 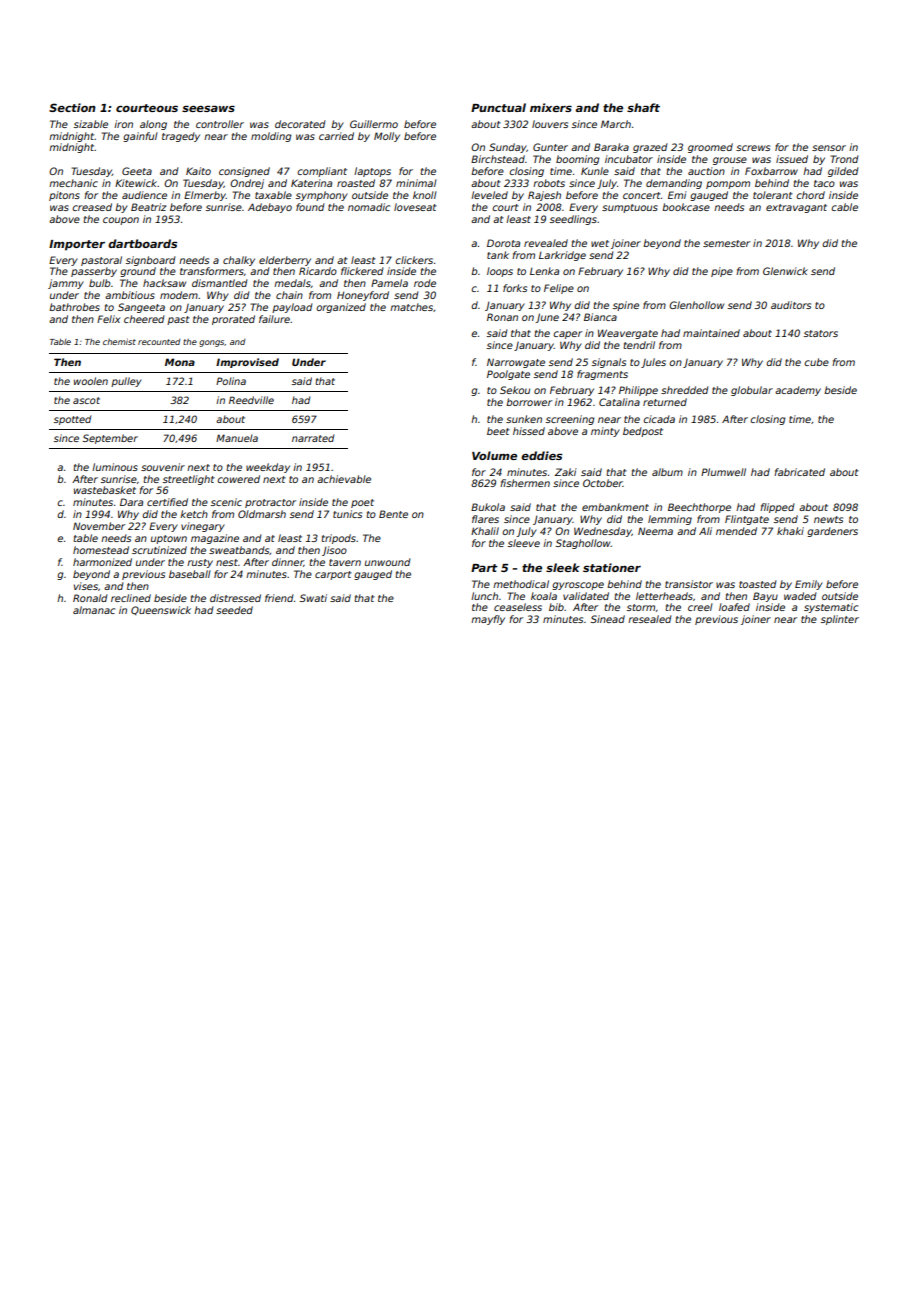 What do you see at coordinates (785, 271) in the page?
I see `Glenwick` at bounding box center [785, 271].
